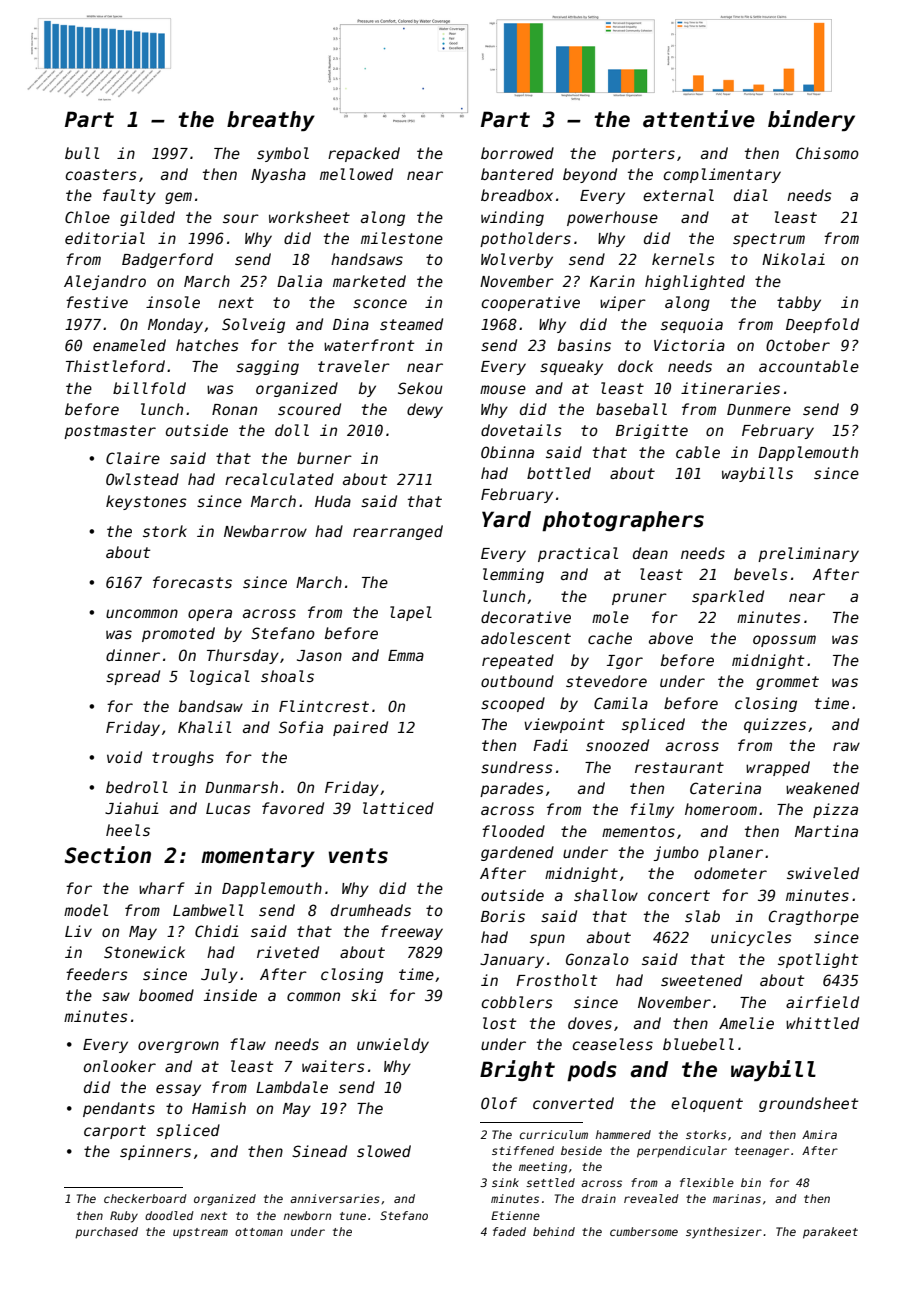 This document has width=924, height=1308. Describe the element at coordinates (759, 409) in the document. I see `Dunmere` at that location.
